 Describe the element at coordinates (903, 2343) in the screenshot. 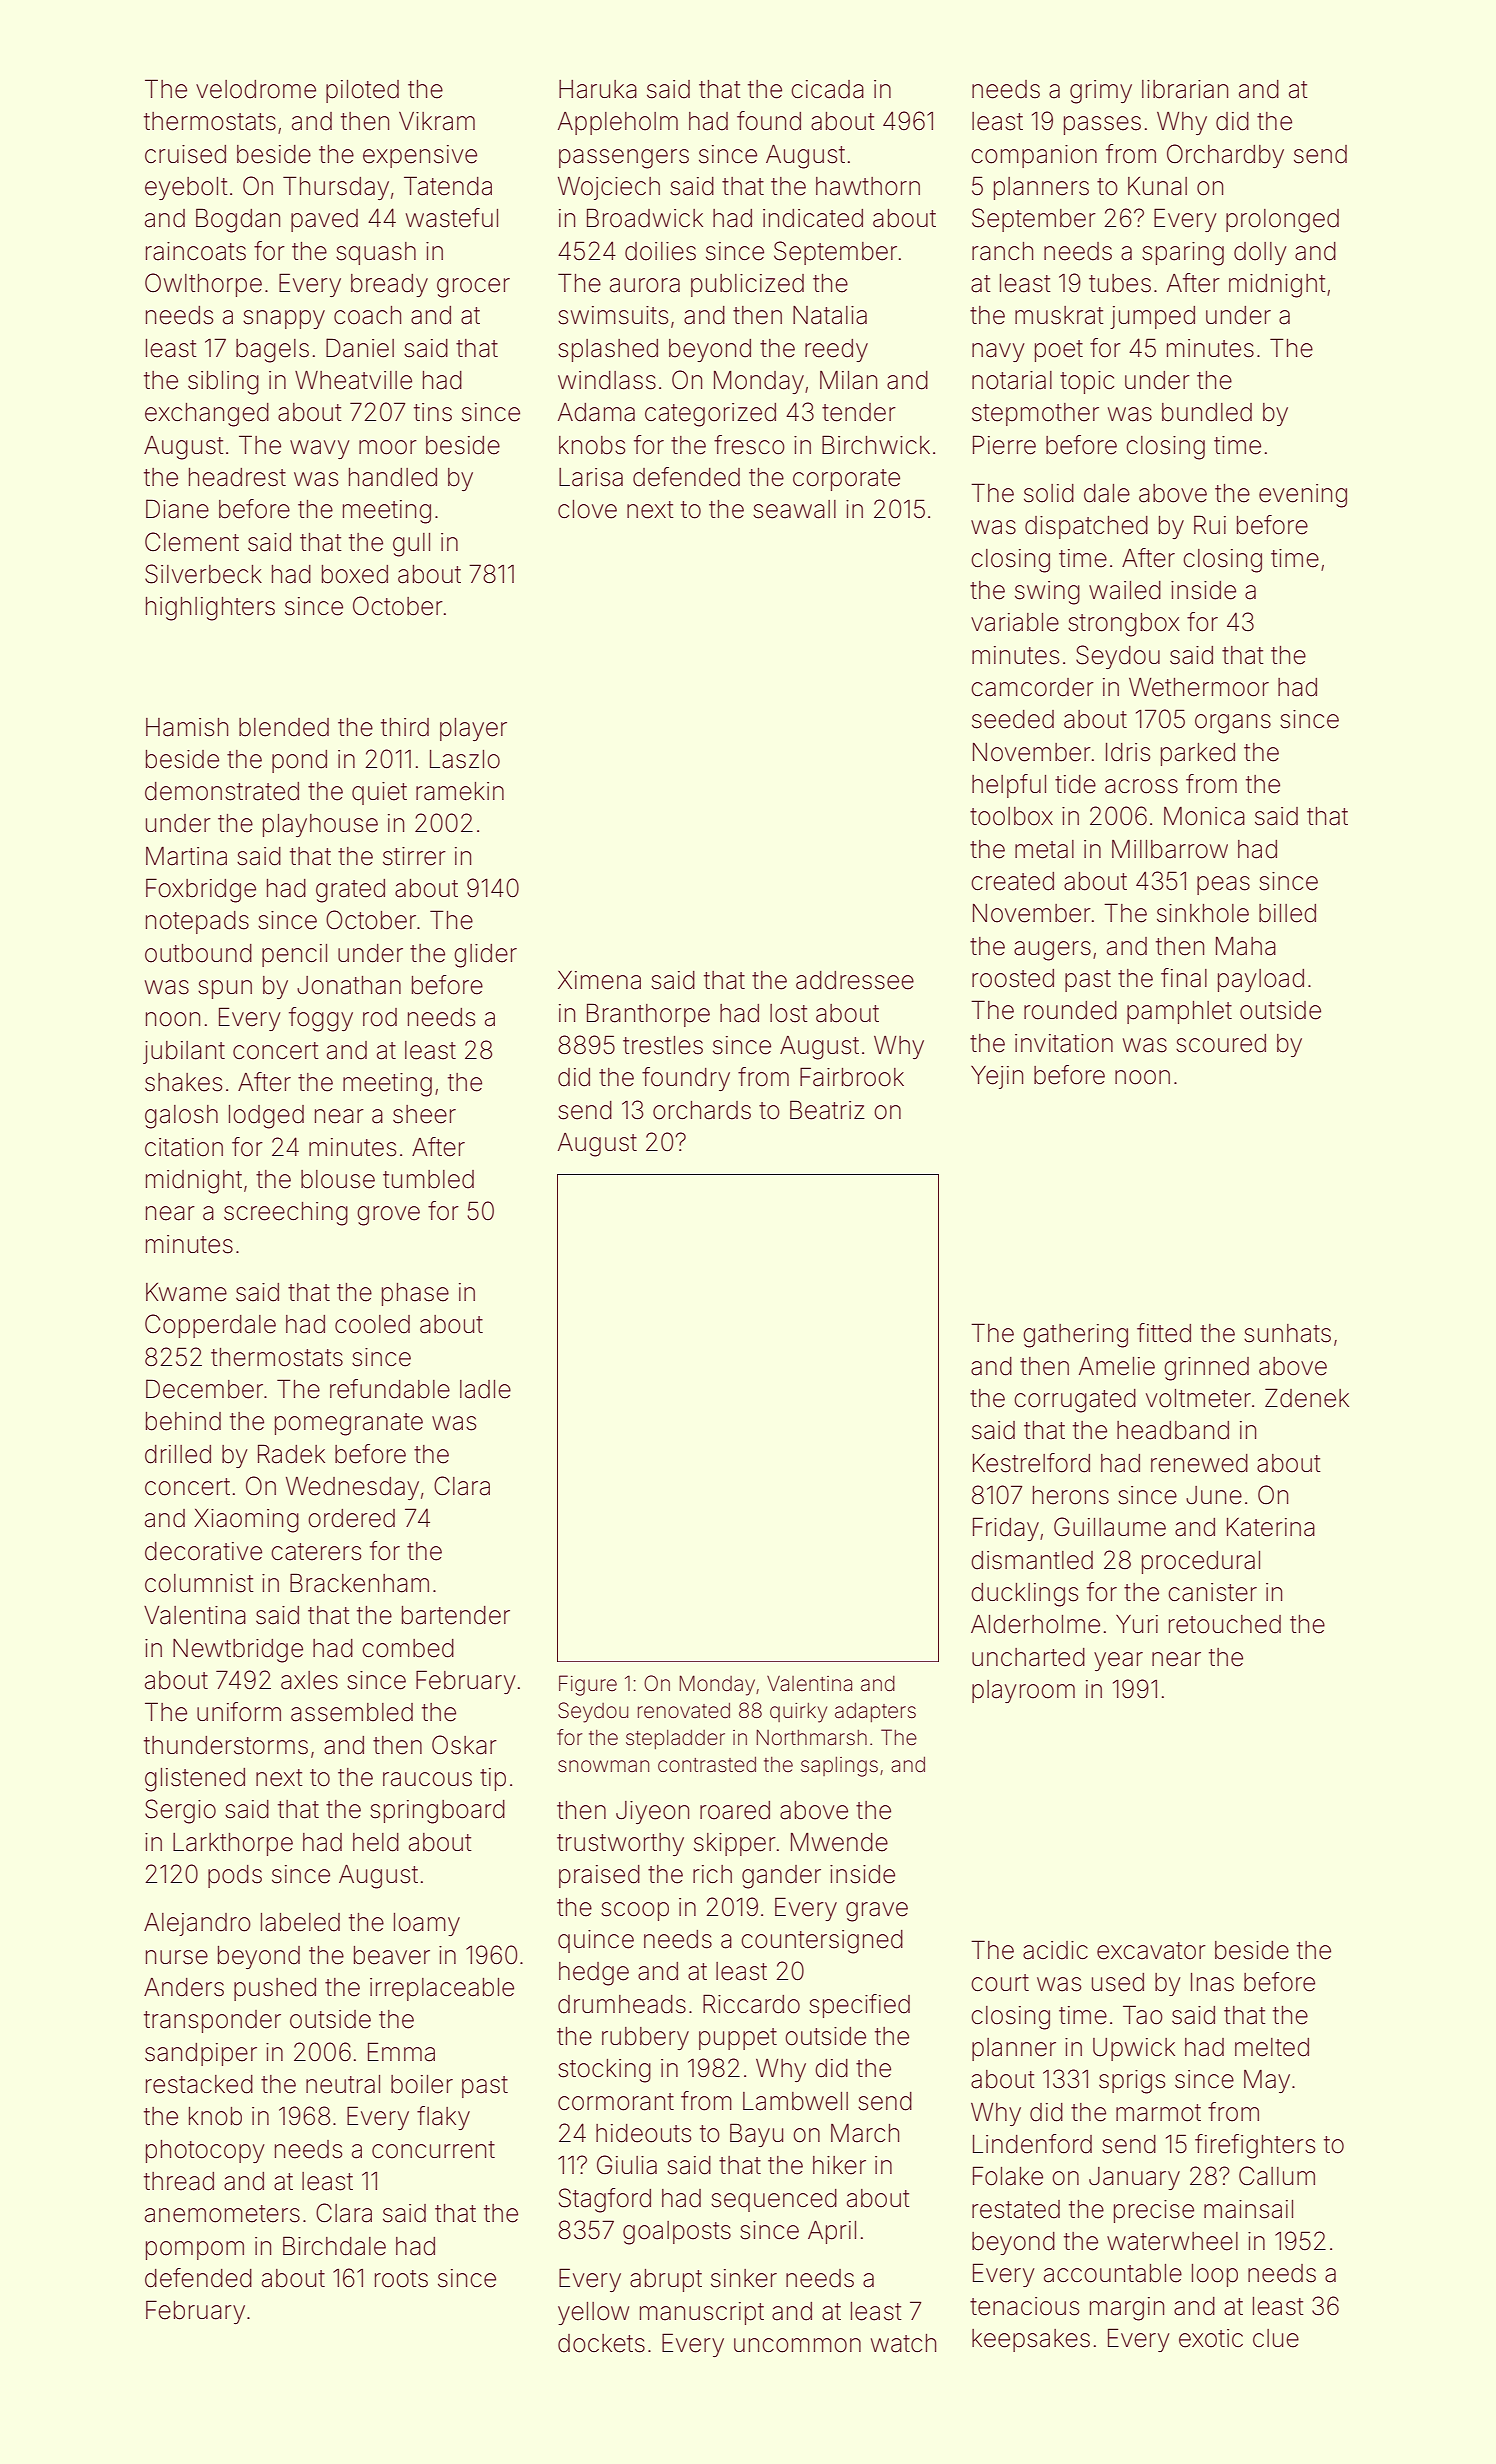

I see `watch` at that location.
